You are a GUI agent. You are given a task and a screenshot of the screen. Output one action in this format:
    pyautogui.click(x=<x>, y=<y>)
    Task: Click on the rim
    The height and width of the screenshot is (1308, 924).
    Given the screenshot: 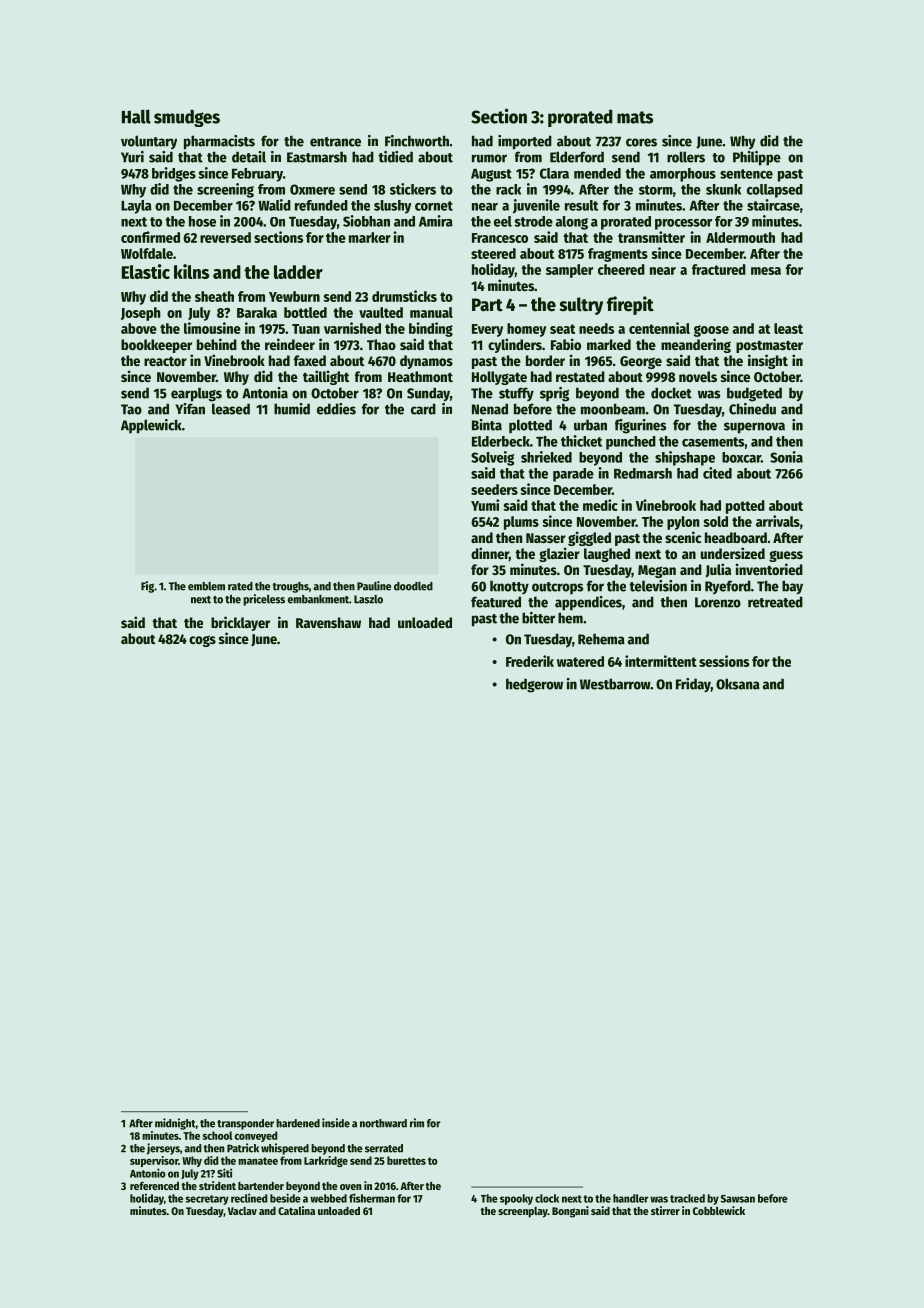 What is the action you would take?
    pyautogui.click(x=417, y=1123)
